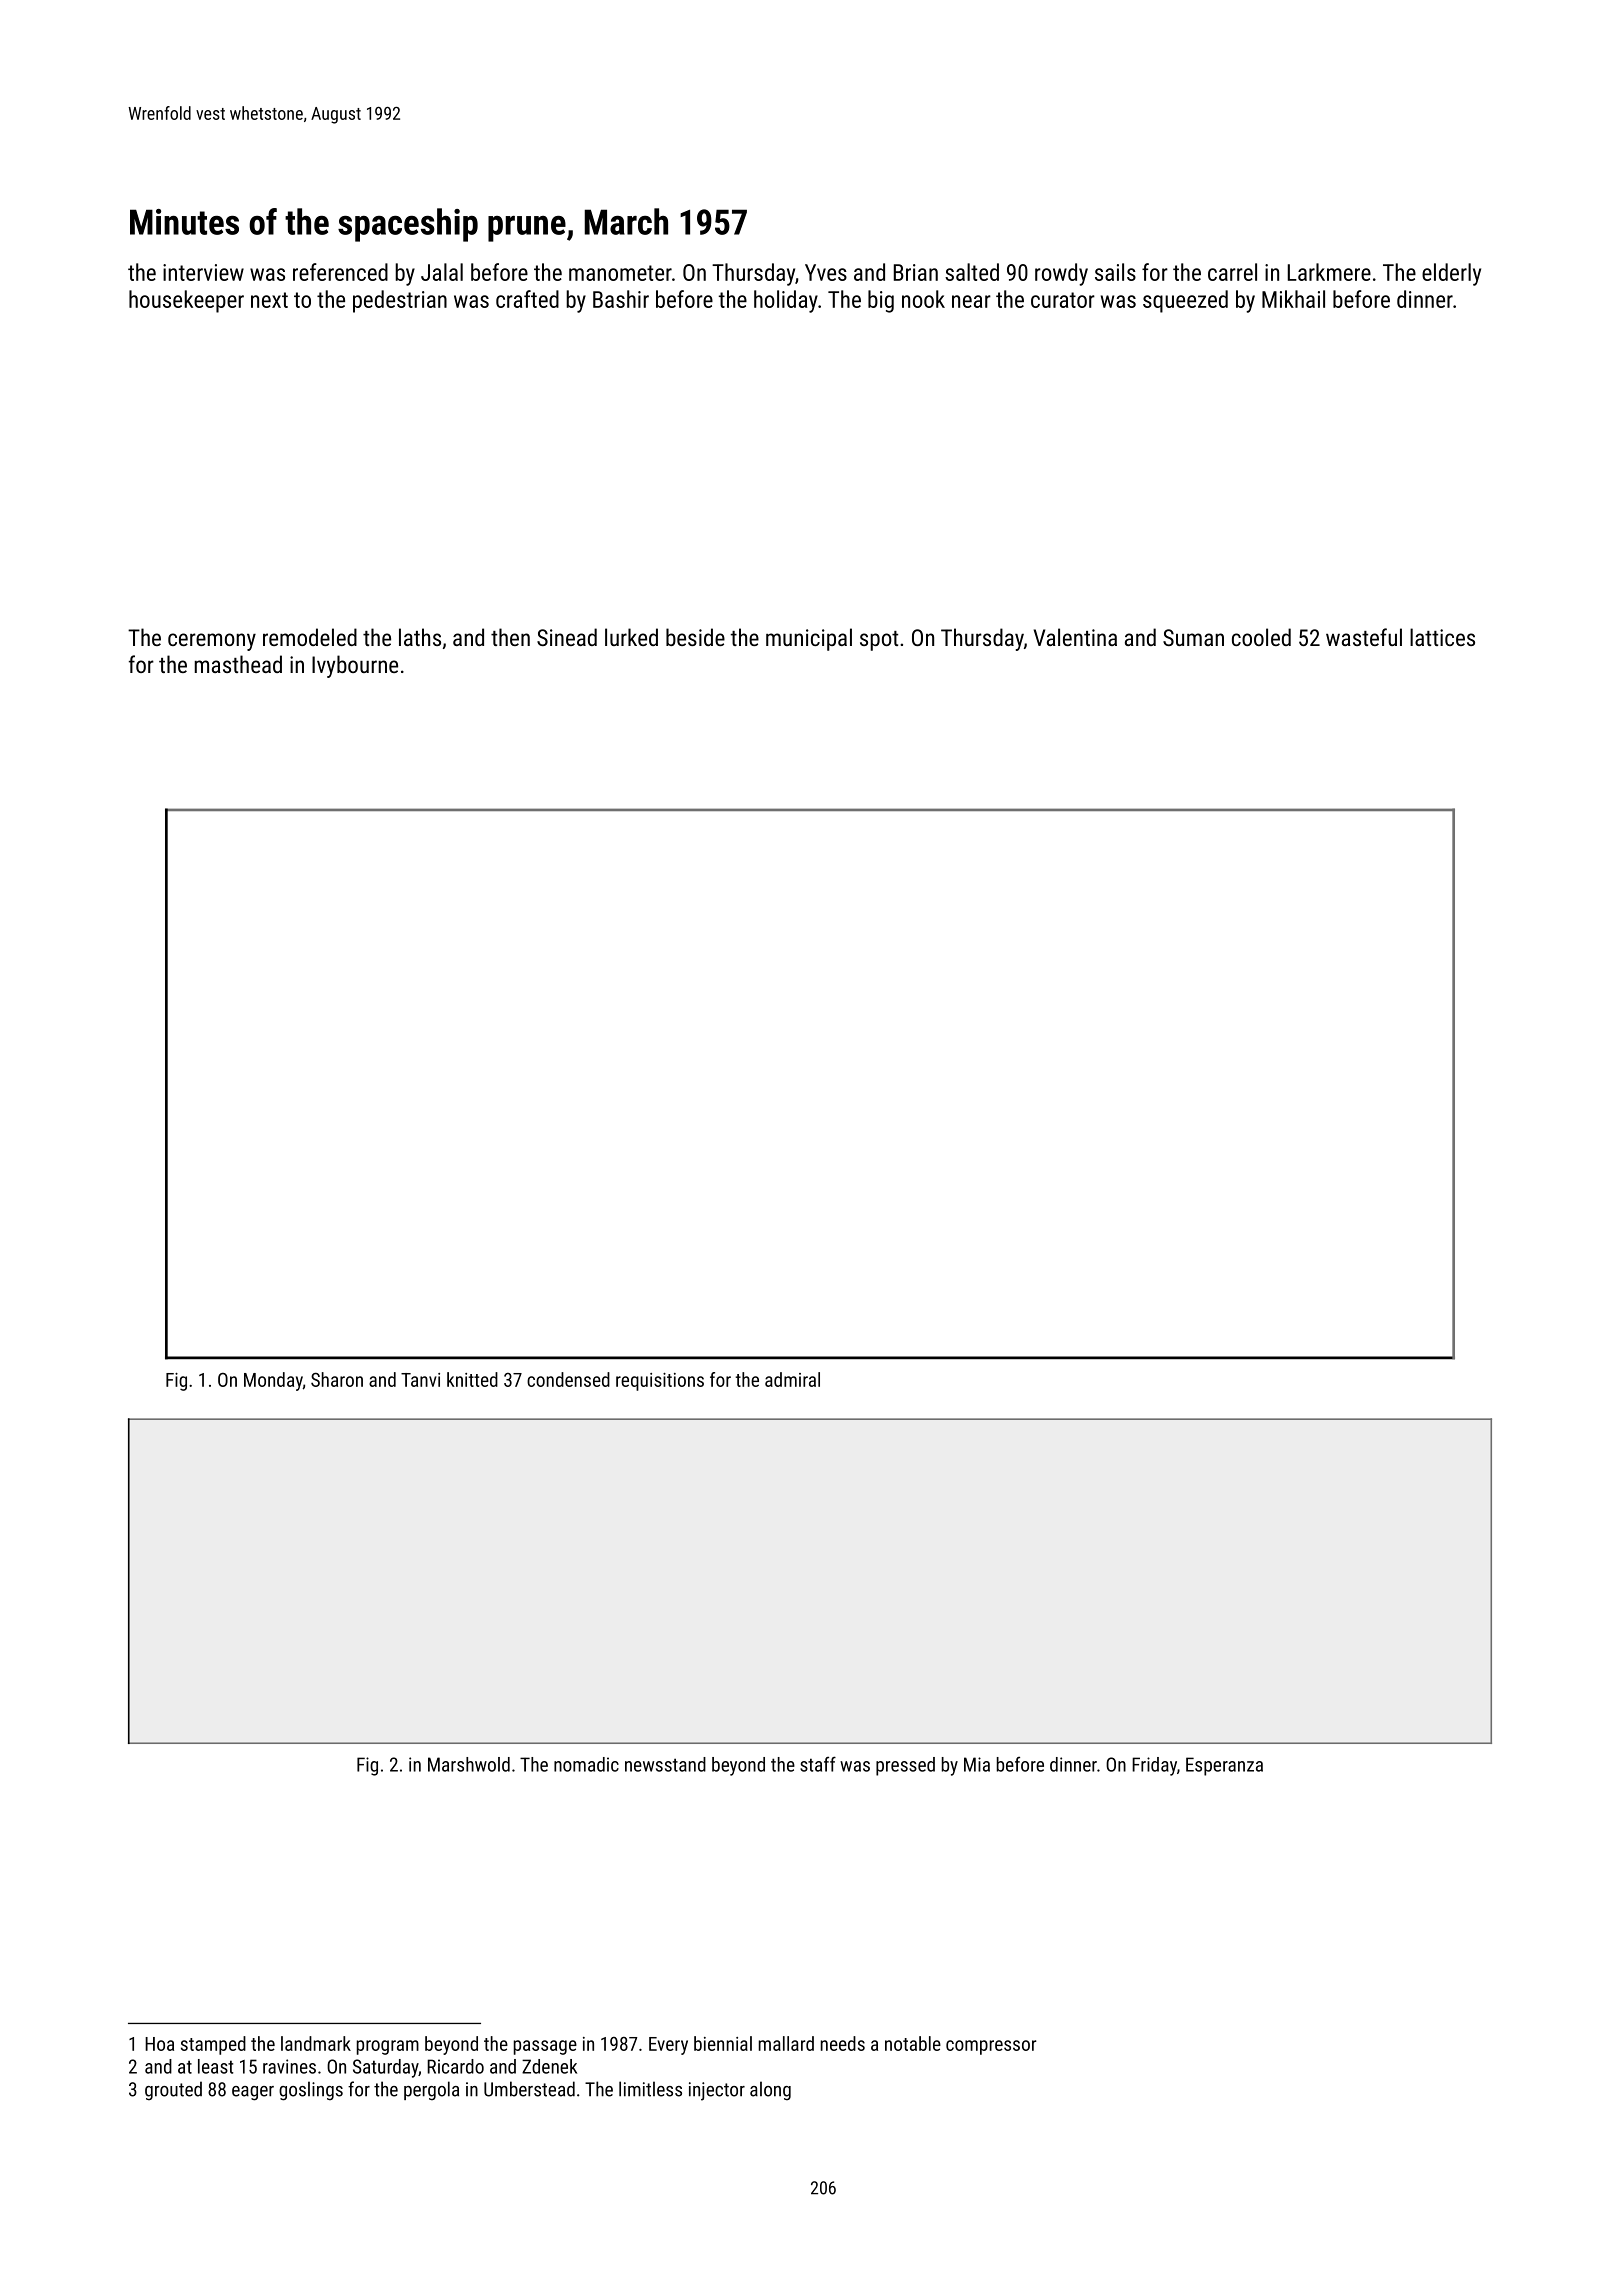  I want to click on admiral, so click(792, 1379).
